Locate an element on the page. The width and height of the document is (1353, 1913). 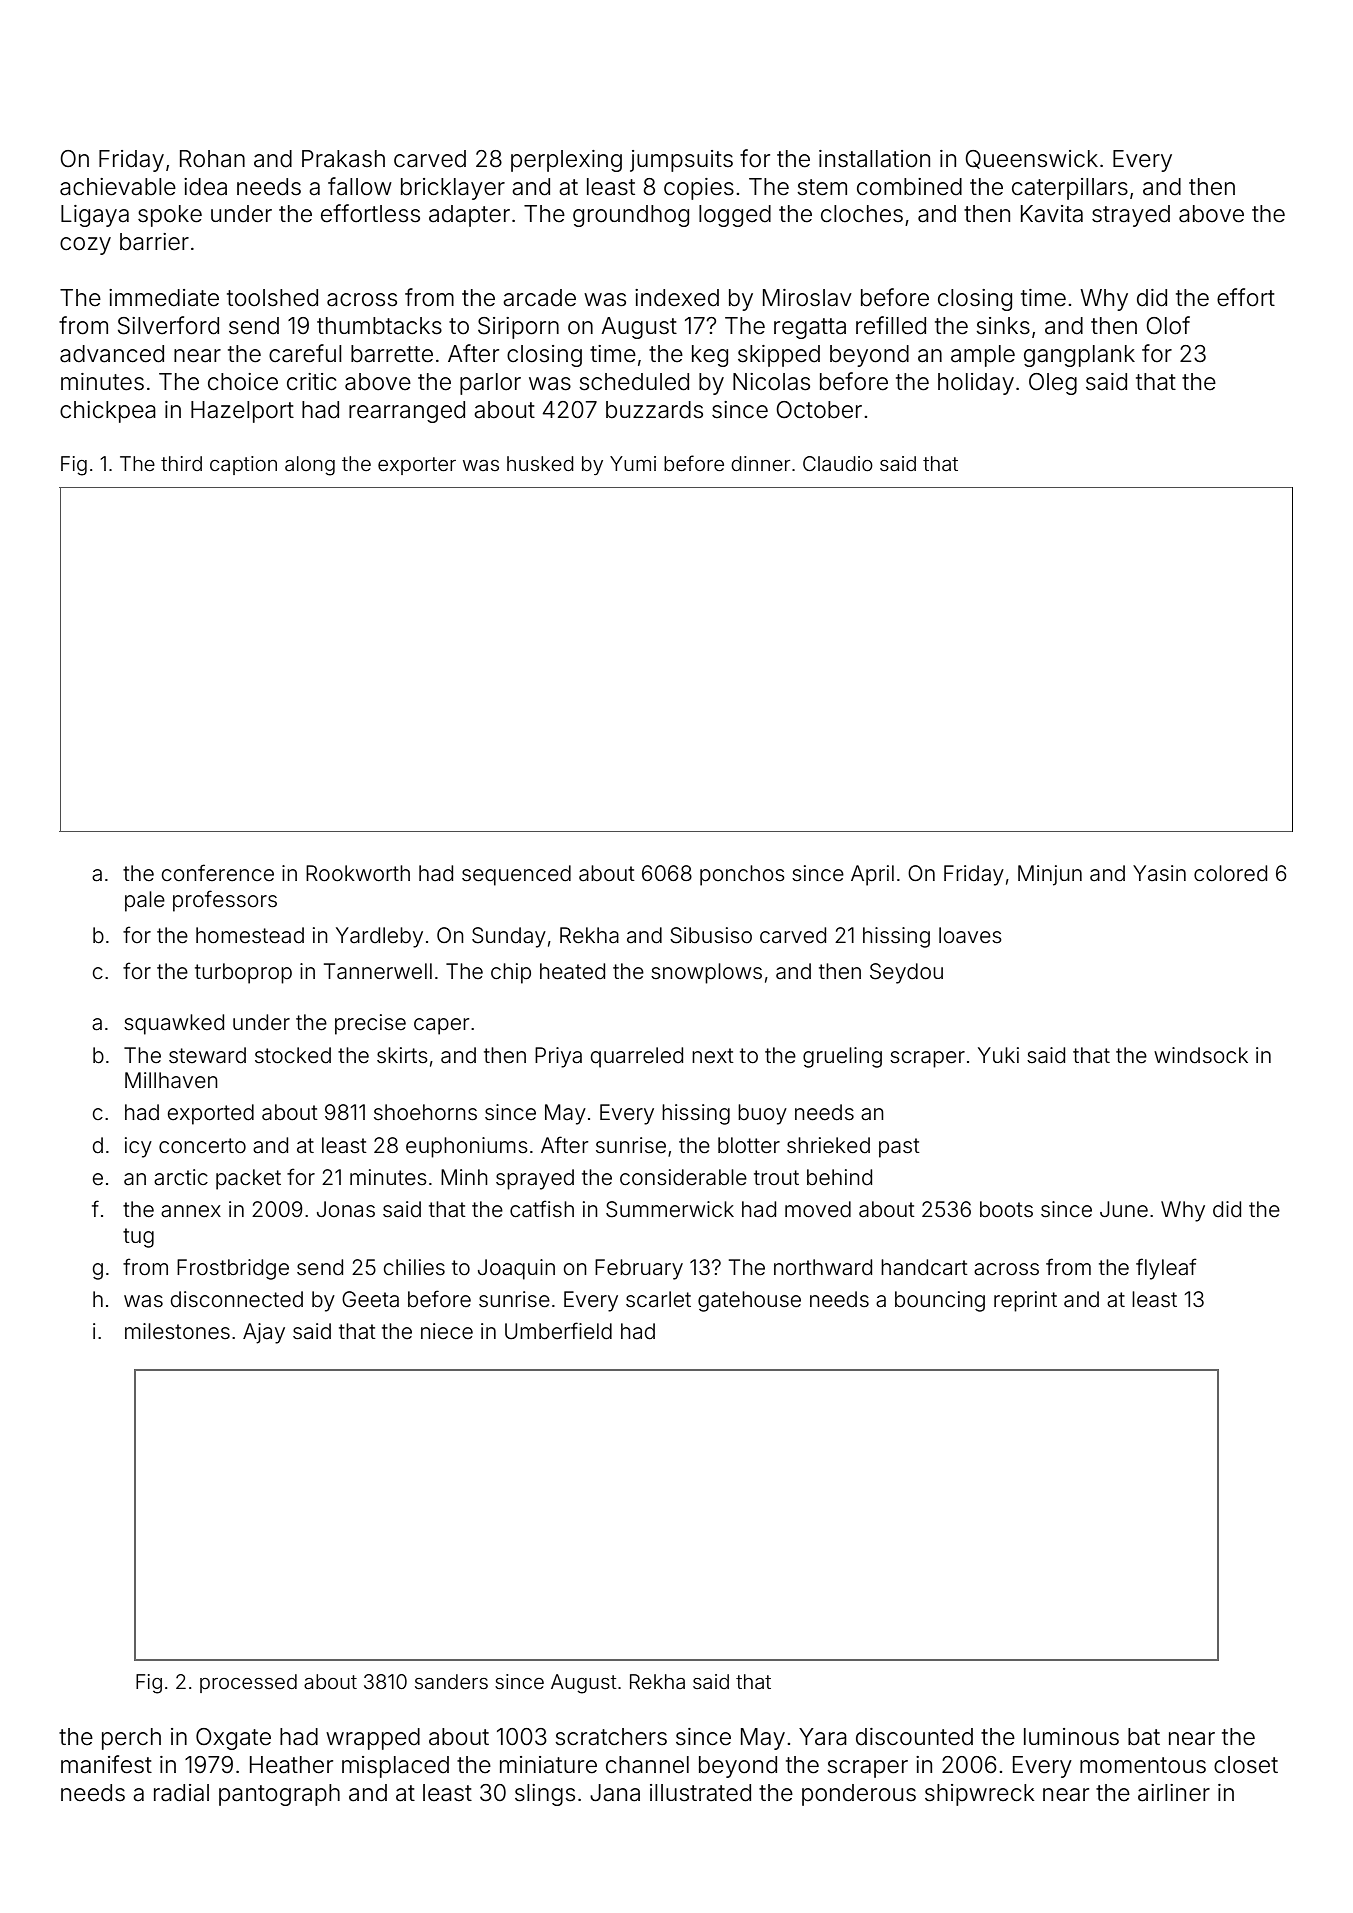
Olof is located at coordinates (1168, 325).
